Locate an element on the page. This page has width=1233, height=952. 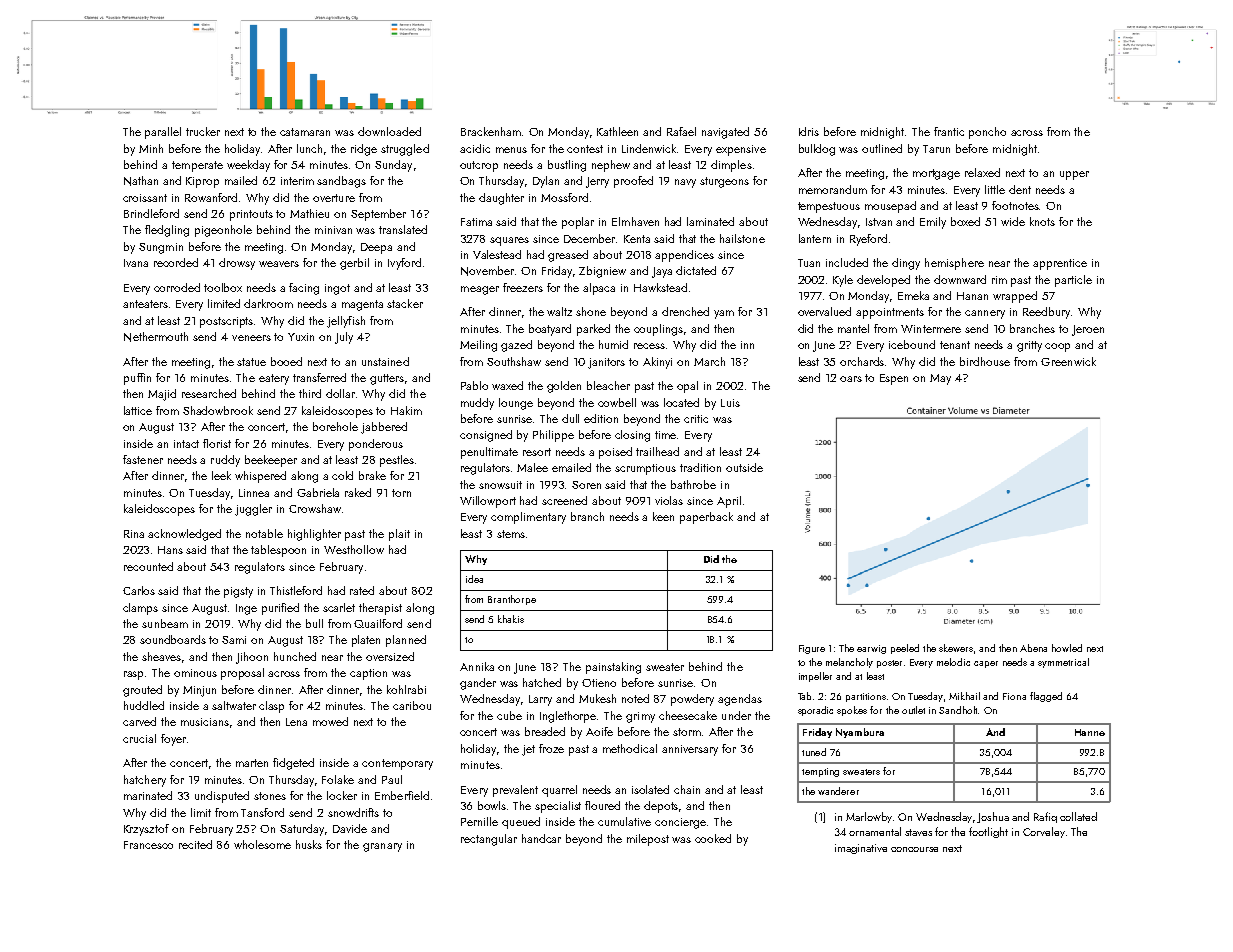
granary is located at coordinates (382, 847).
